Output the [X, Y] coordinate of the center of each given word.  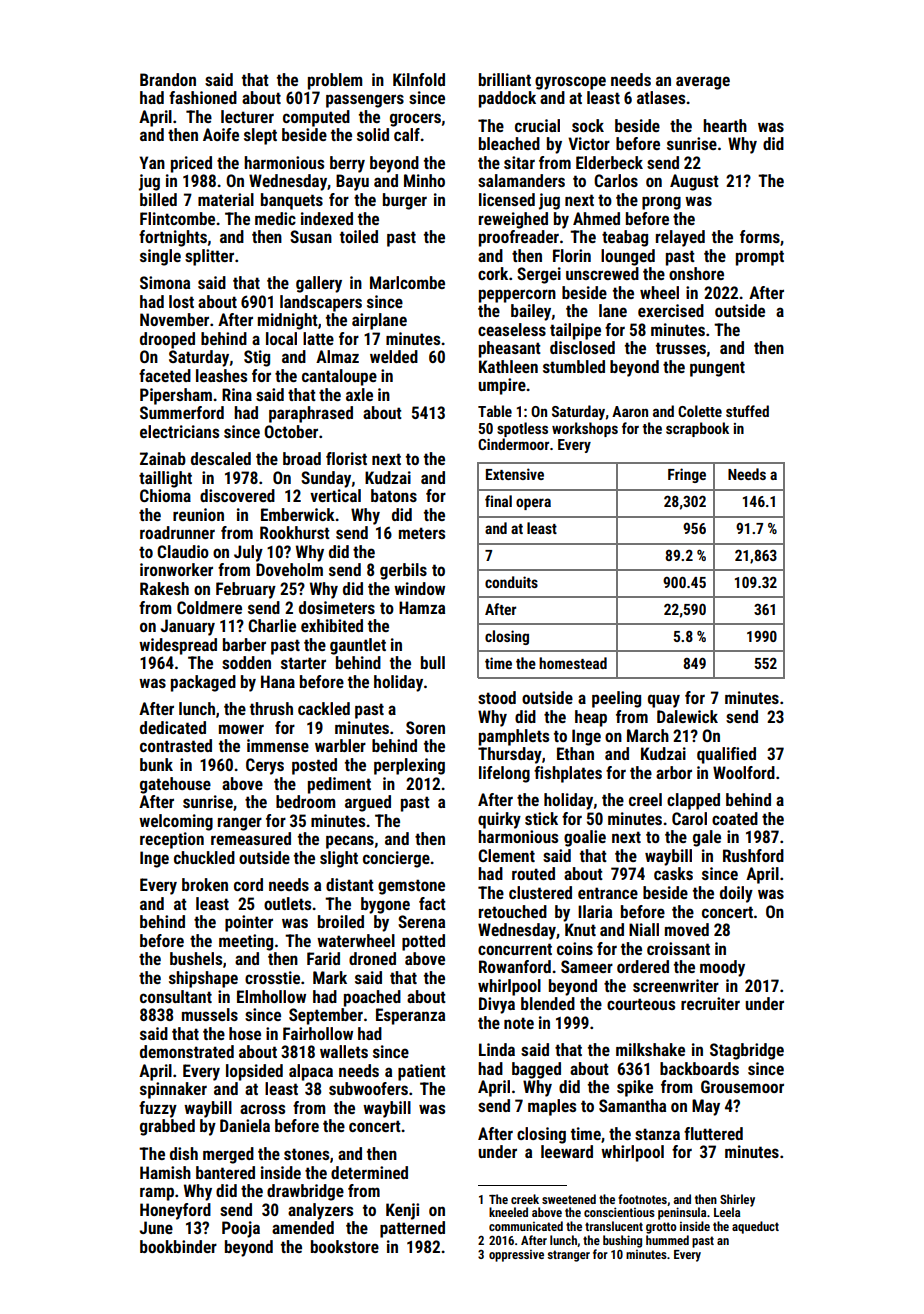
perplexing [409, 766]
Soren [425, 727]
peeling [616, 699]
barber [244, 644]
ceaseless [512, 329]
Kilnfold [419, 79]
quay [664, 701]
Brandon [168, 79]
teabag [625, 238]
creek [525, 1199]
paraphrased [311, 414]
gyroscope [570, 83]
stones [306, 1154]
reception [172, 840]
